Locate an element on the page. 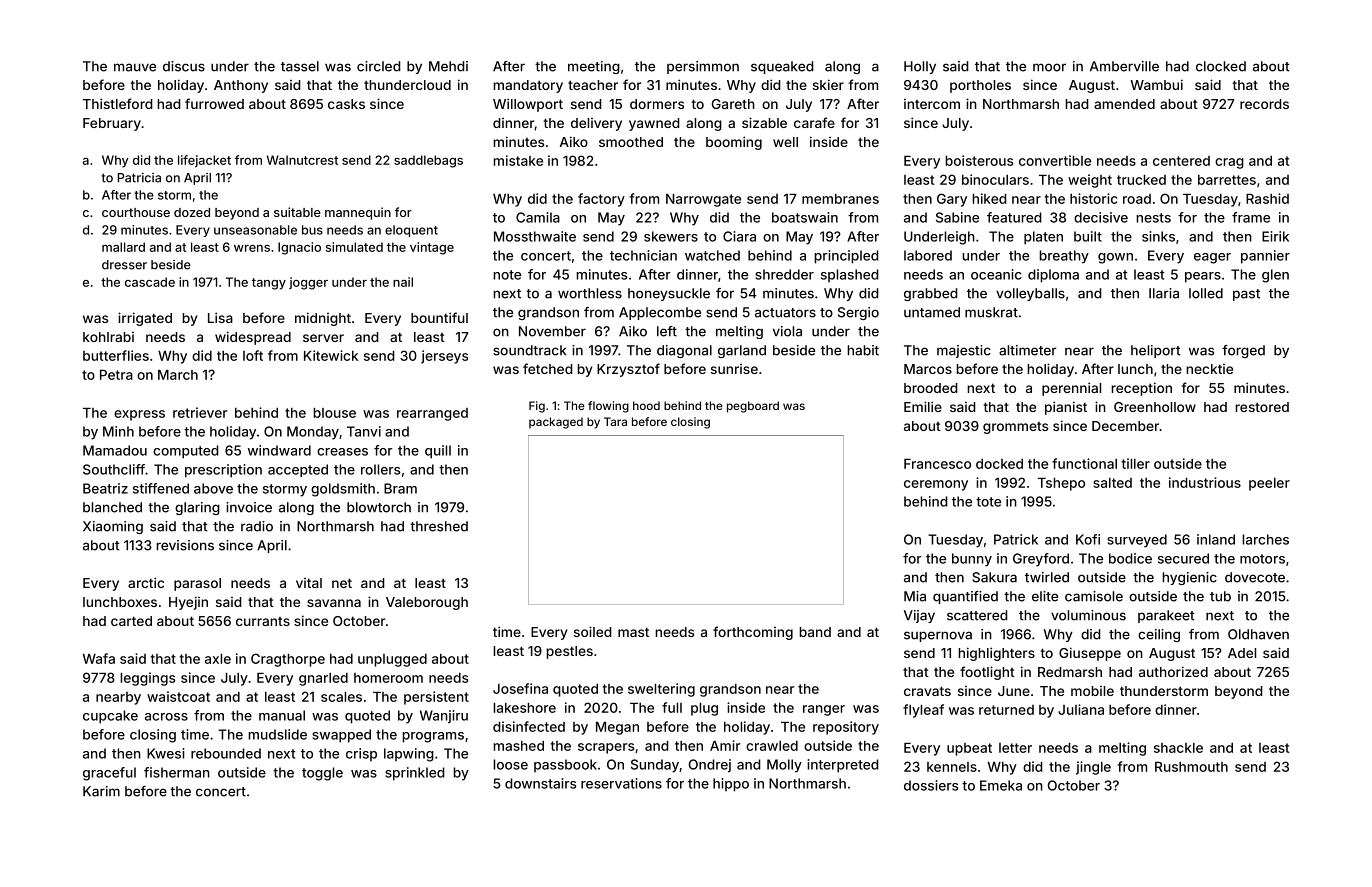 This document has width=1372, height=887. brooded is located at coordinates (931, 388).
